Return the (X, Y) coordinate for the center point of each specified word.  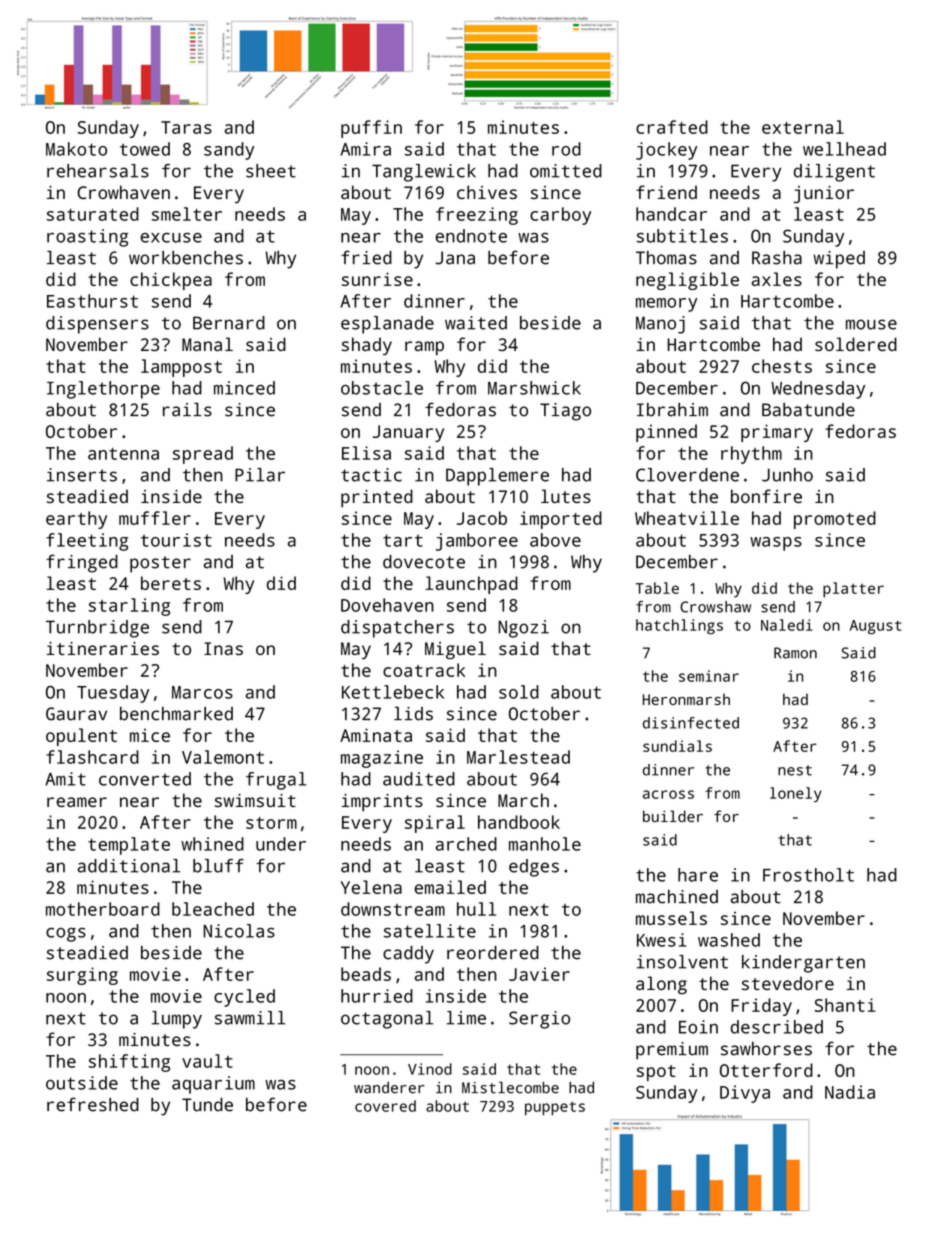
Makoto (76, 149)
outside (82, 1083)
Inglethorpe (103, 390)
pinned (666, 433)
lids (413, 714)
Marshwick (534, 388)
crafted (672, 127)
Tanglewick (424, 173)
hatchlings (679, 627)
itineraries (103, 648)
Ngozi (523, 629)
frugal (276, 781)
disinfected (691, 723)
